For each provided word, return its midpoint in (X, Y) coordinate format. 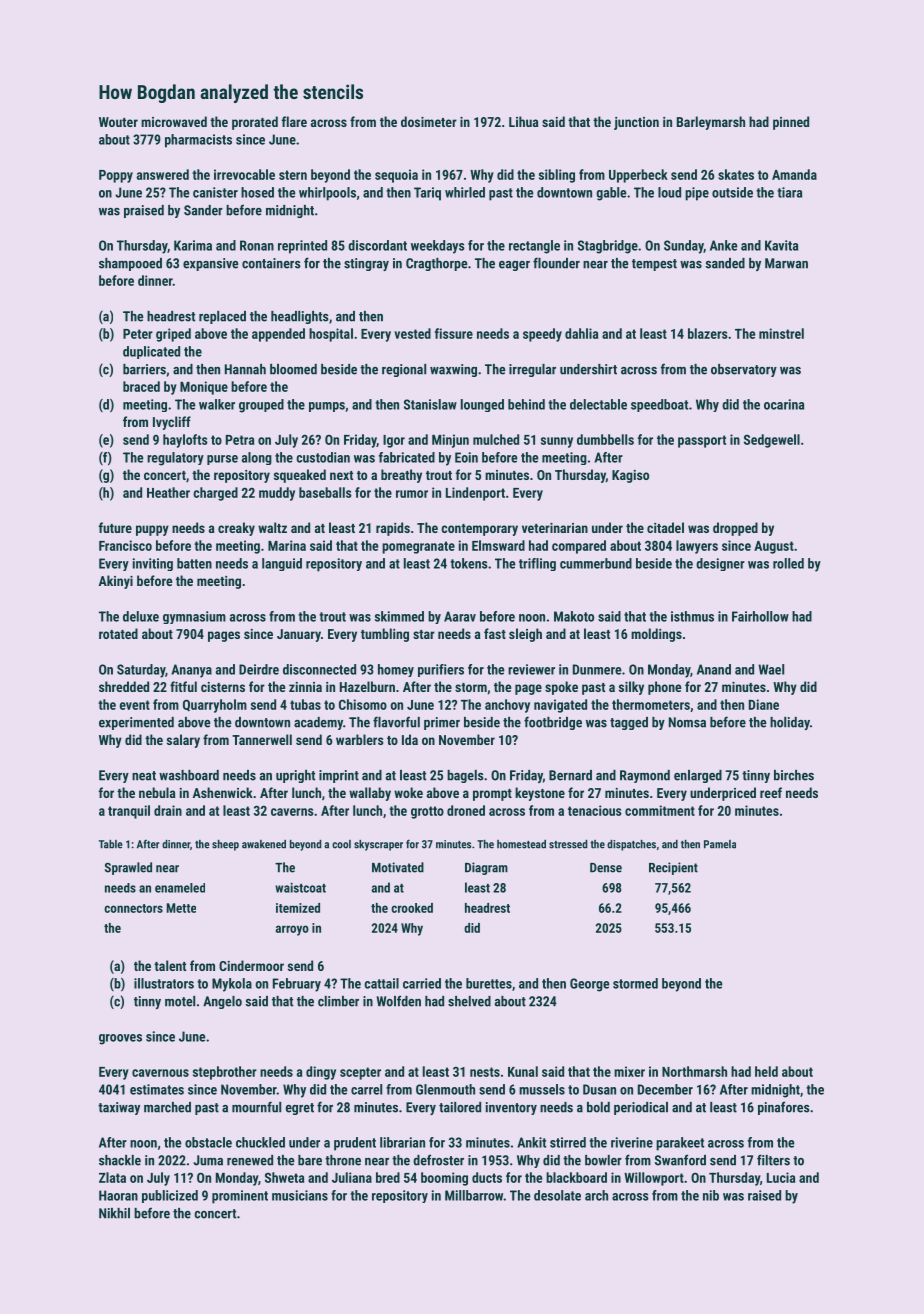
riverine (632, 1142)
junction (636, 123)
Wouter (118, 122)
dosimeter (429, 121)
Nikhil (114, 1213)
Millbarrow (474, 1195)
